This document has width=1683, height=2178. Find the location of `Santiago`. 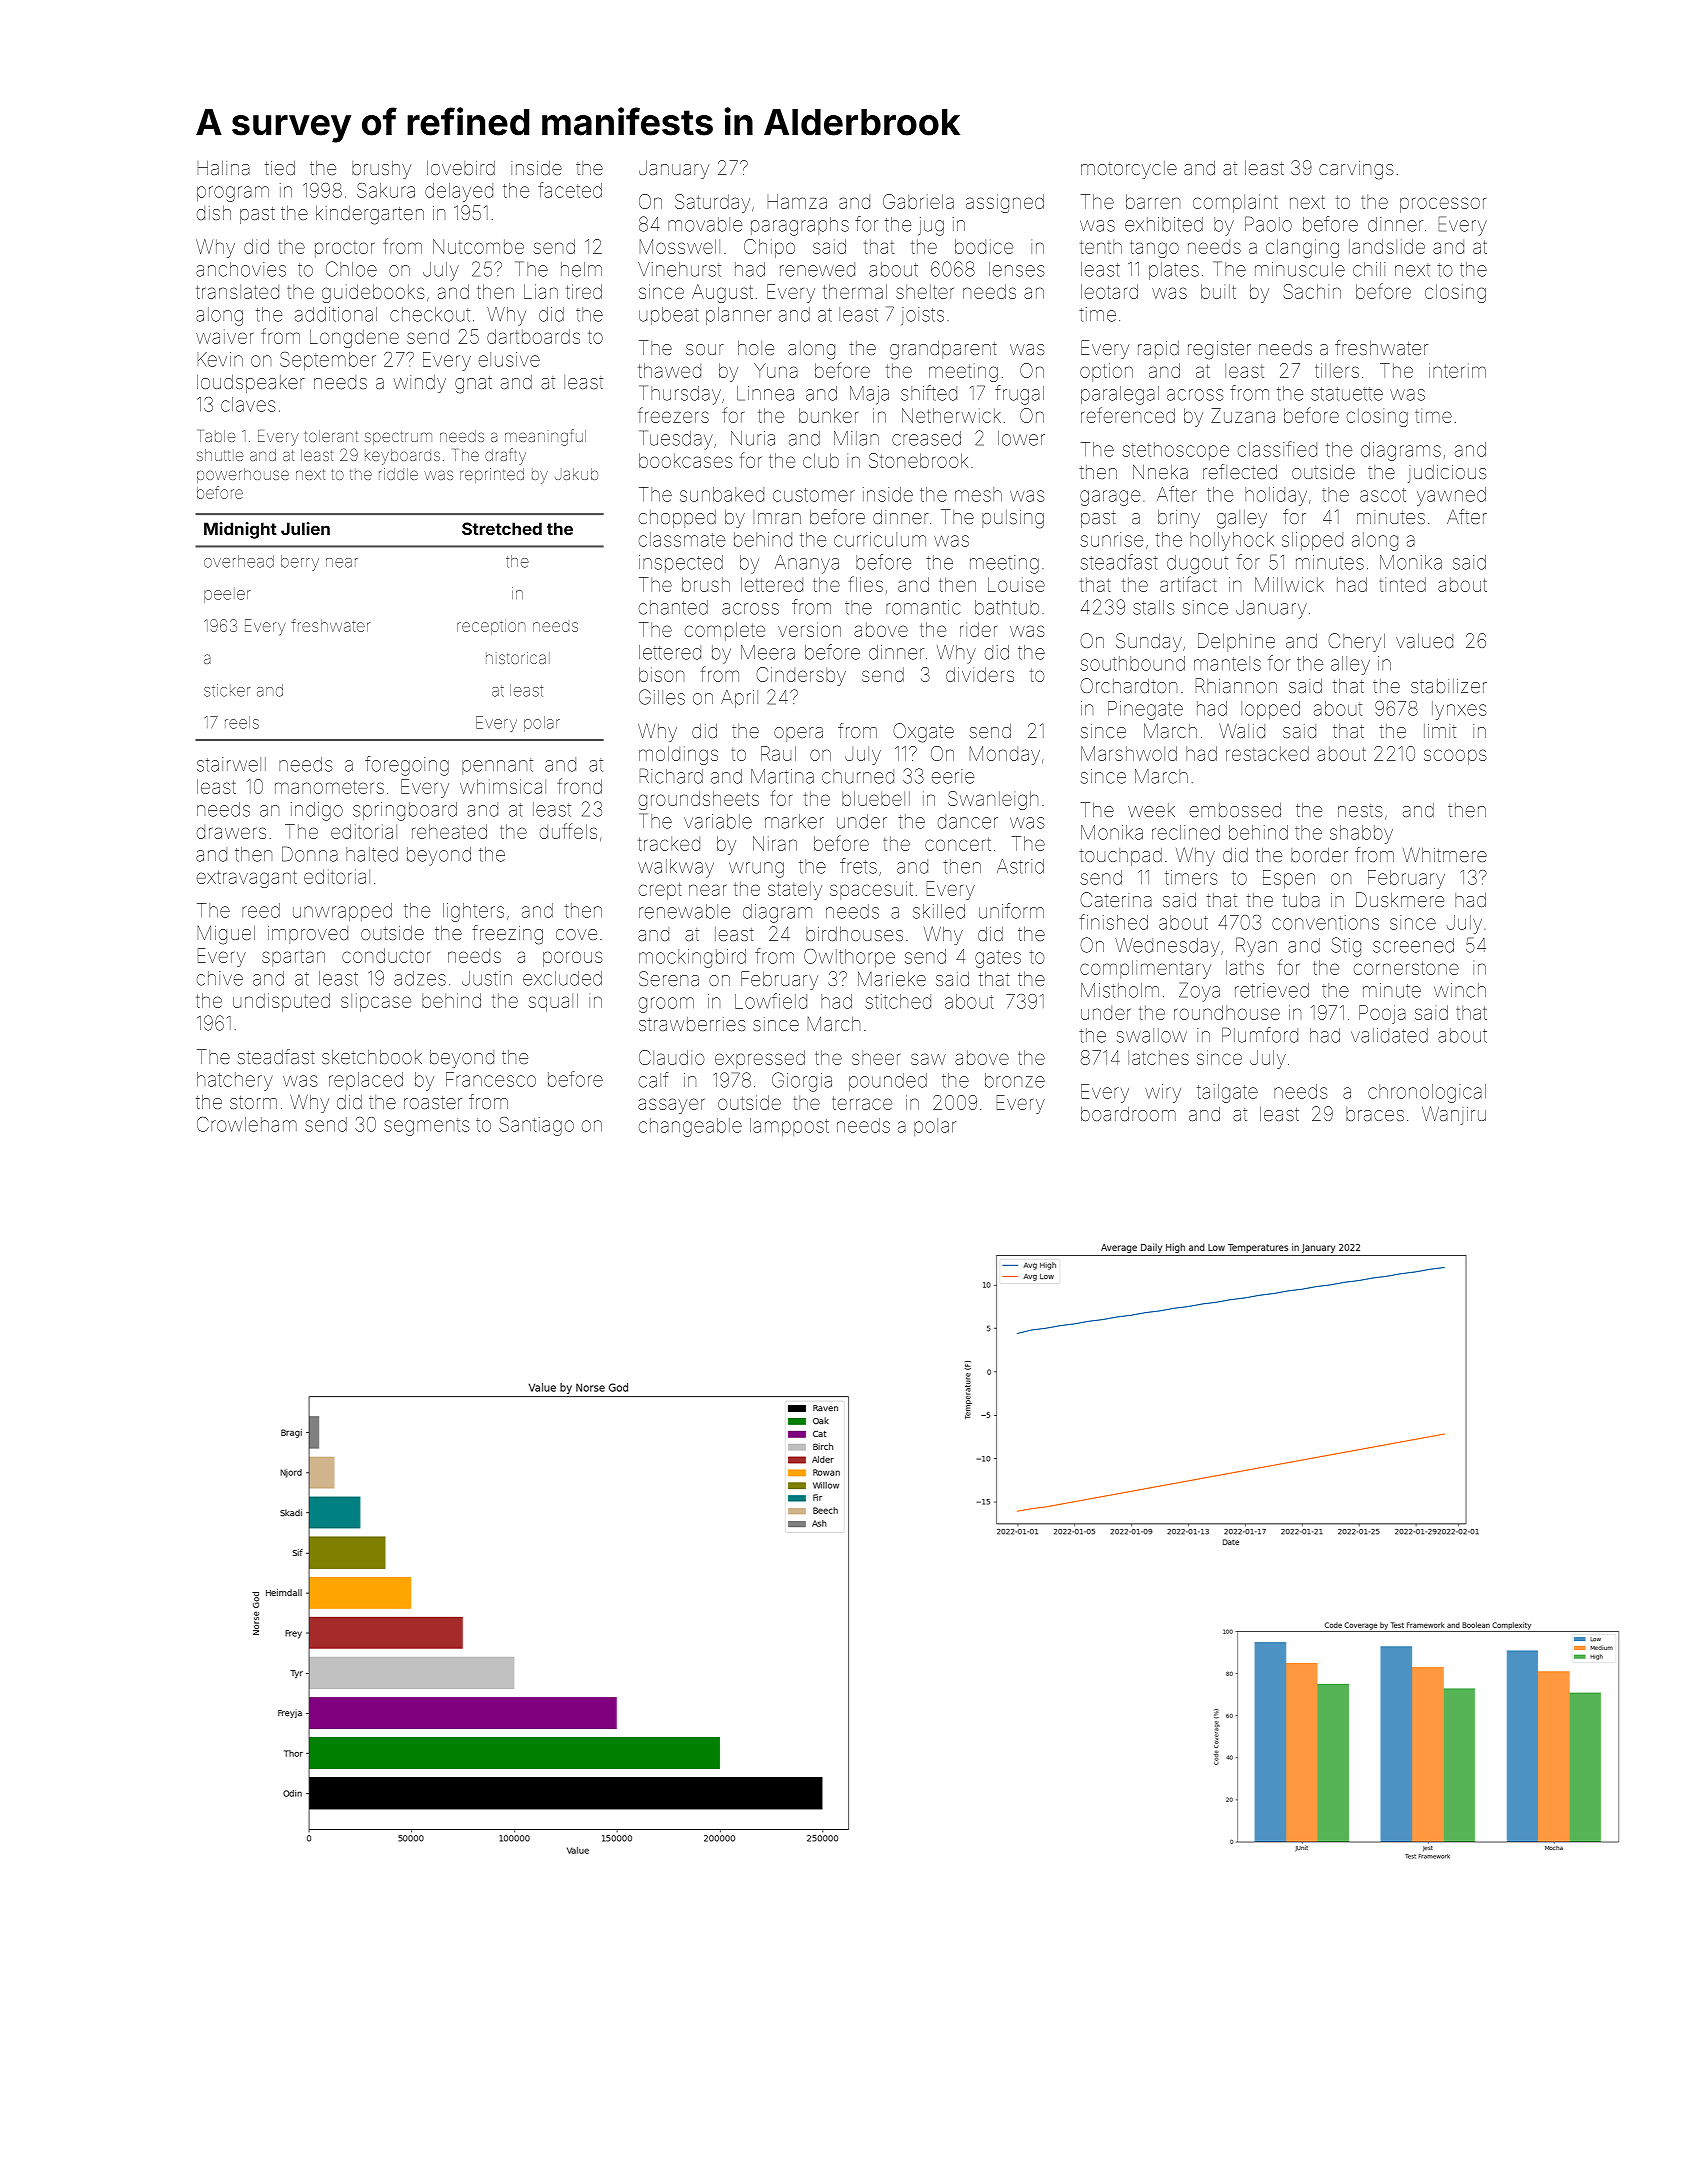

Santiago is located at coordinates (536, 1126).
